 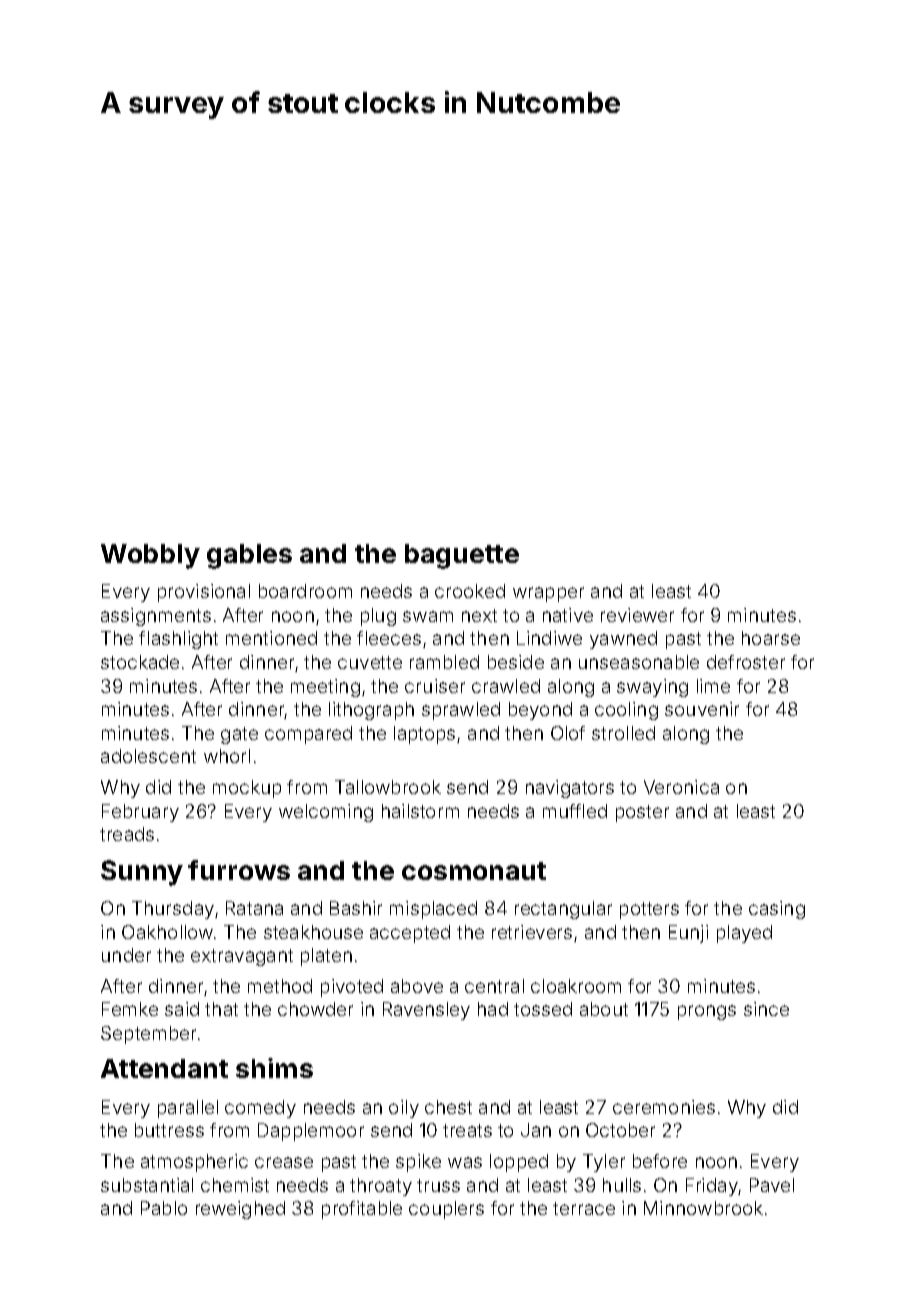 What do you see at coordinates (713, 686) in the page?
I see `lime` at bounding box center [713, 686].
